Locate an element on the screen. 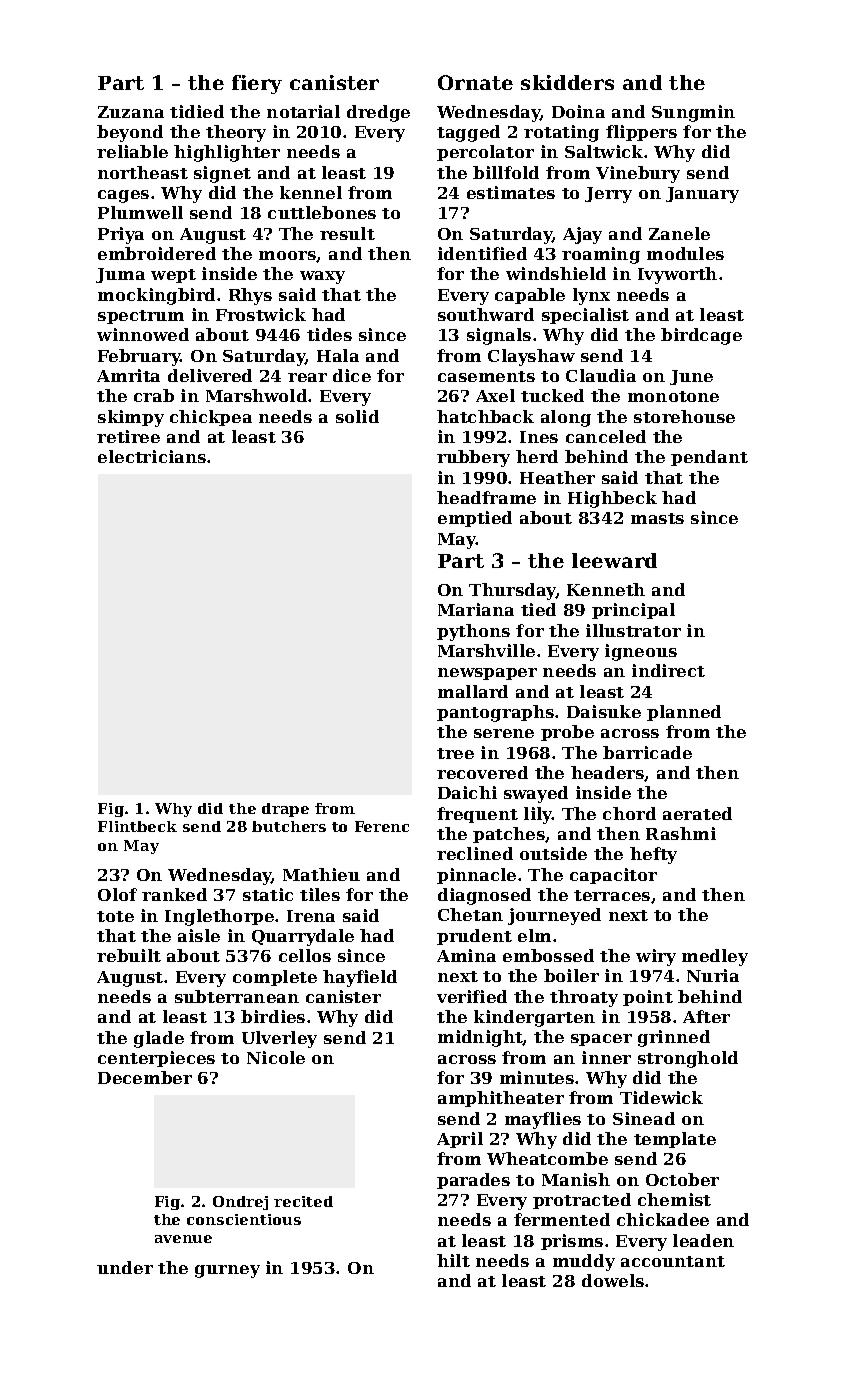 The width and height of the screenshot is (849, 1400). April is located at coordinates (460, 1140).
